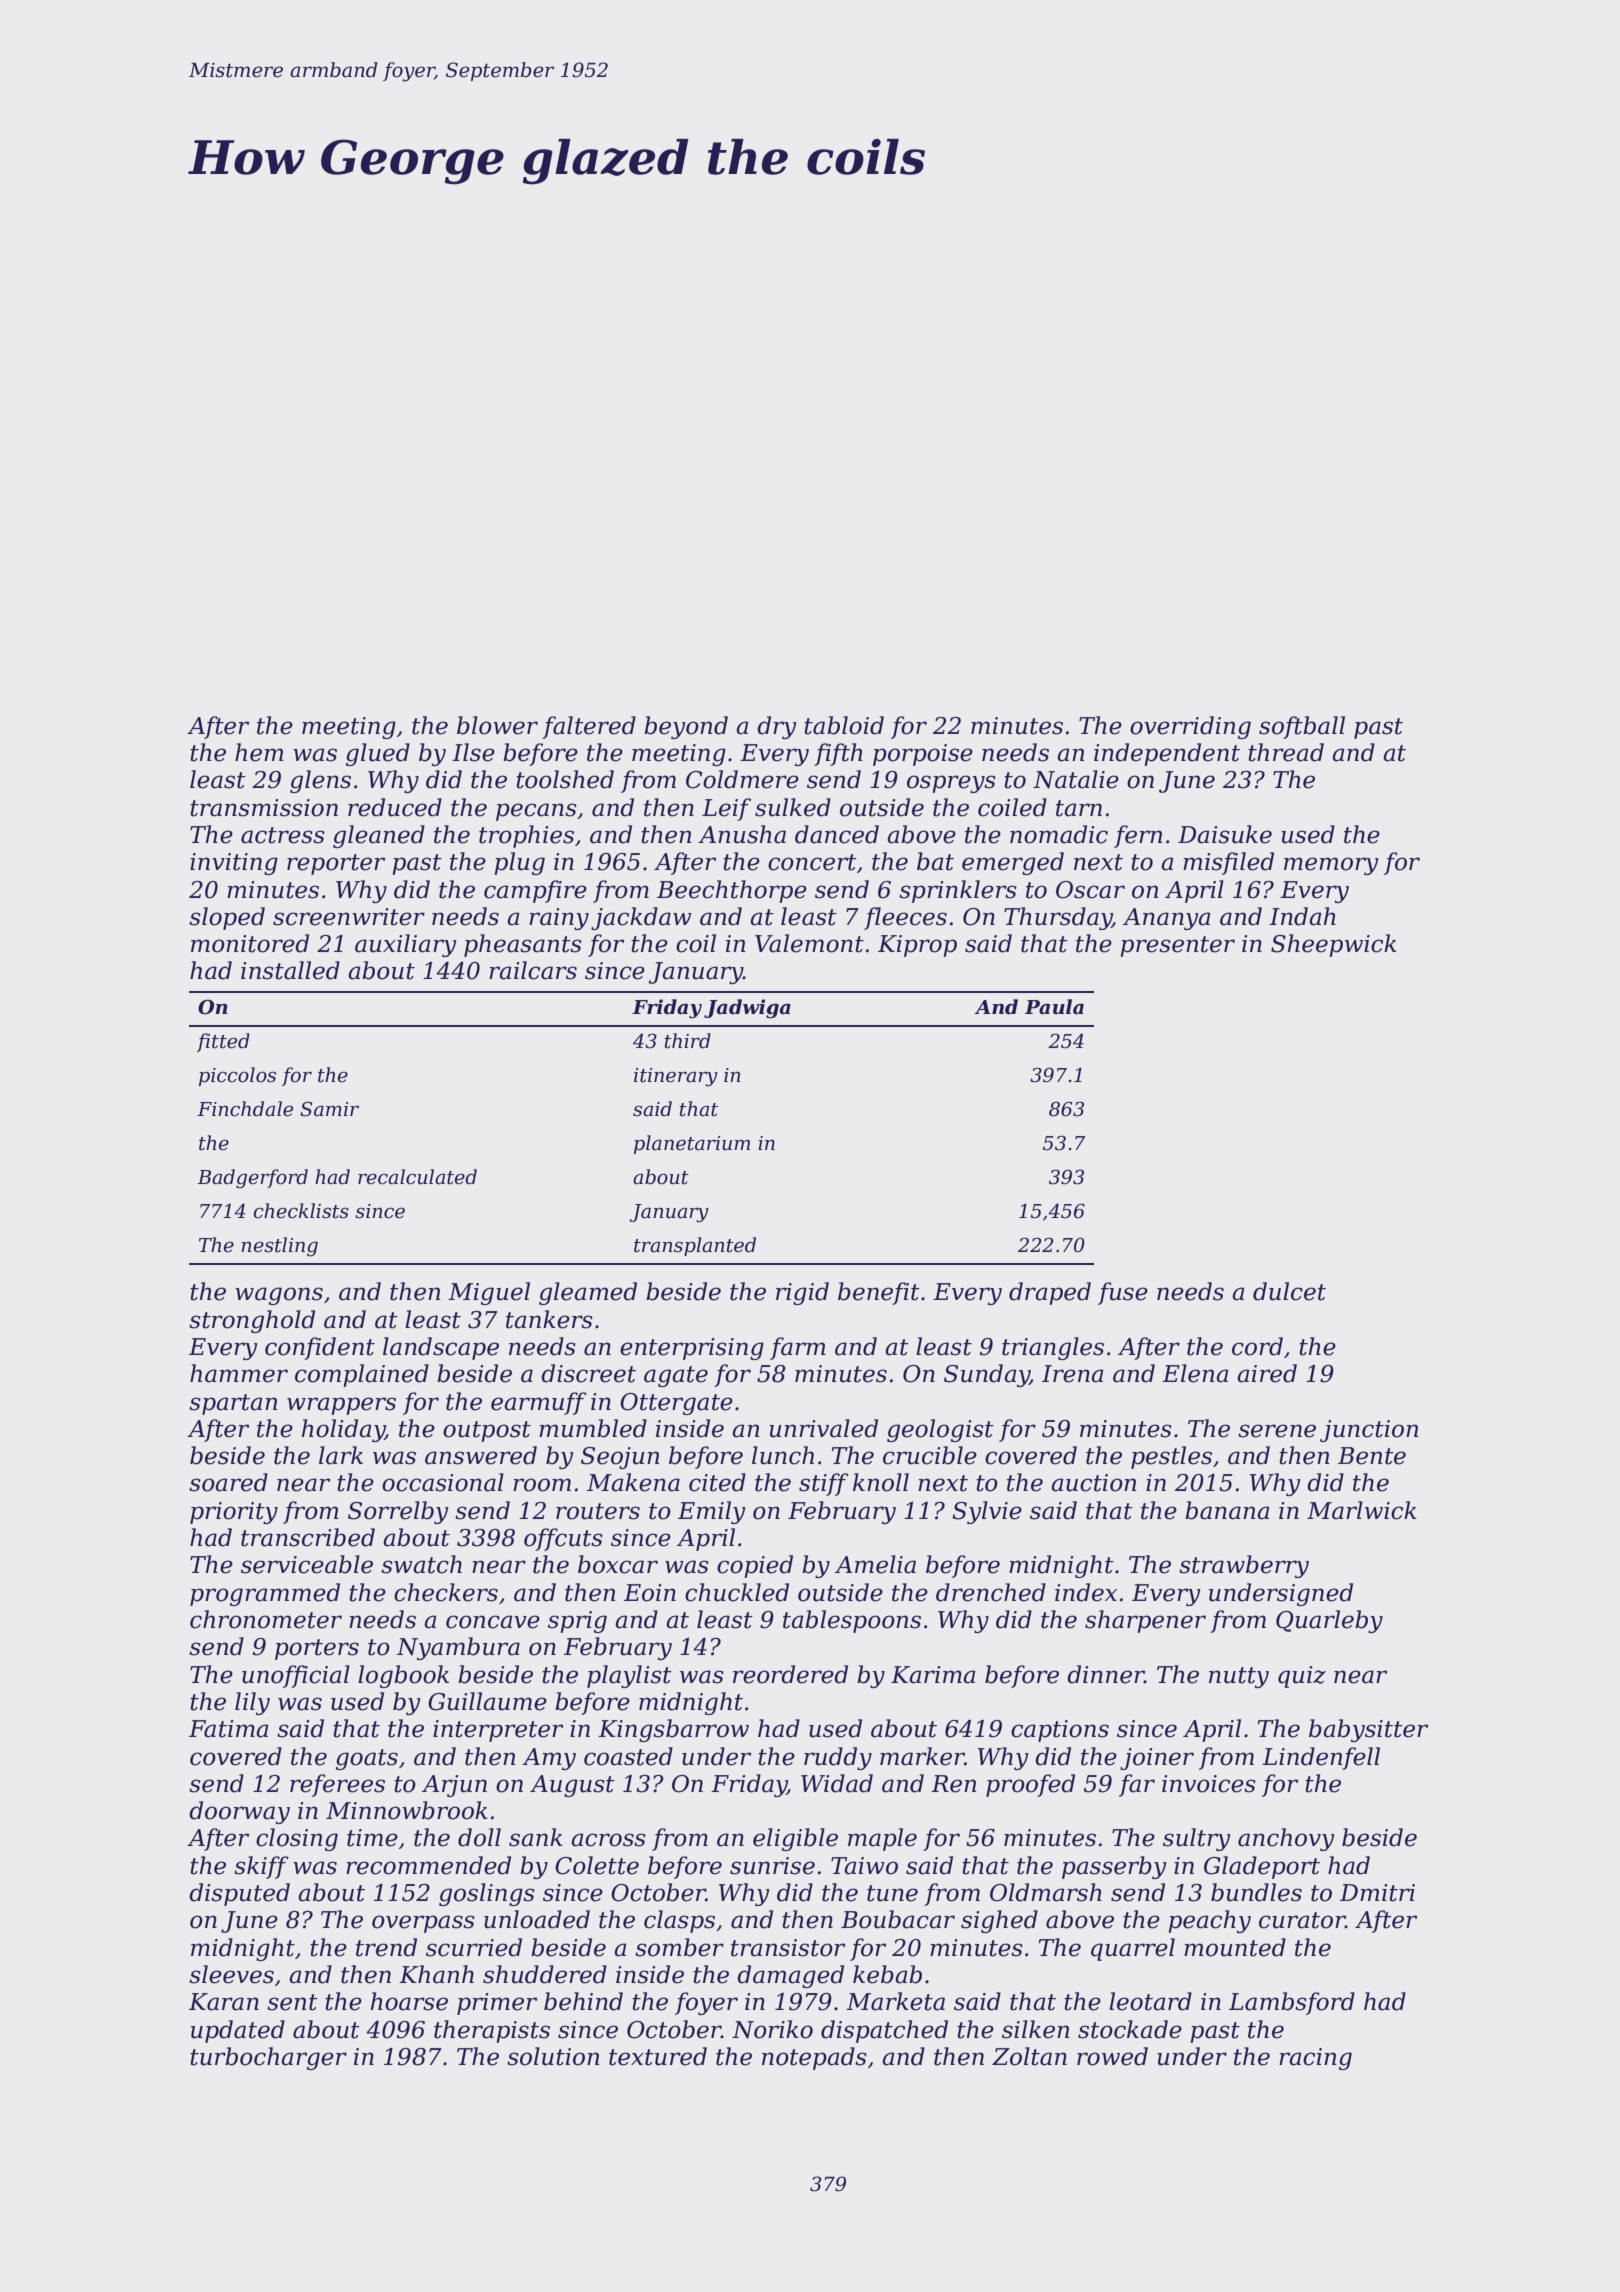 The image size is (1620, 2292). Describe the element at coordinates (1286, 752) in the page. I see `thread` at that location.
